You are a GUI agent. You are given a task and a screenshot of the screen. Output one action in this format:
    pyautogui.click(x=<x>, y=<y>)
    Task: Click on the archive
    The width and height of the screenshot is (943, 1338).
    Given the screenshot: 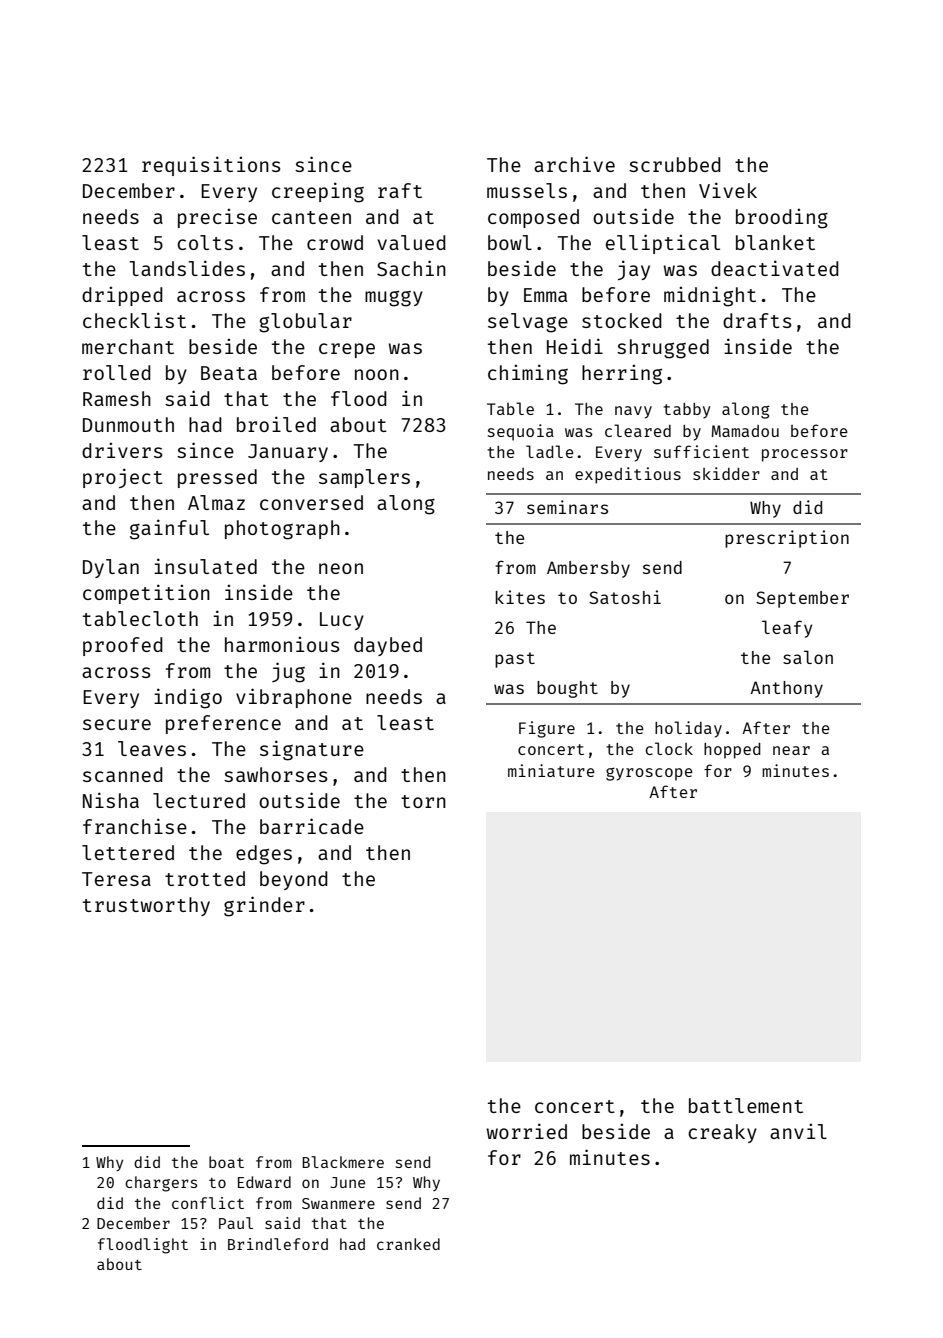 What is the action you would take?
    pyautogui.click(x=574, y=164)
